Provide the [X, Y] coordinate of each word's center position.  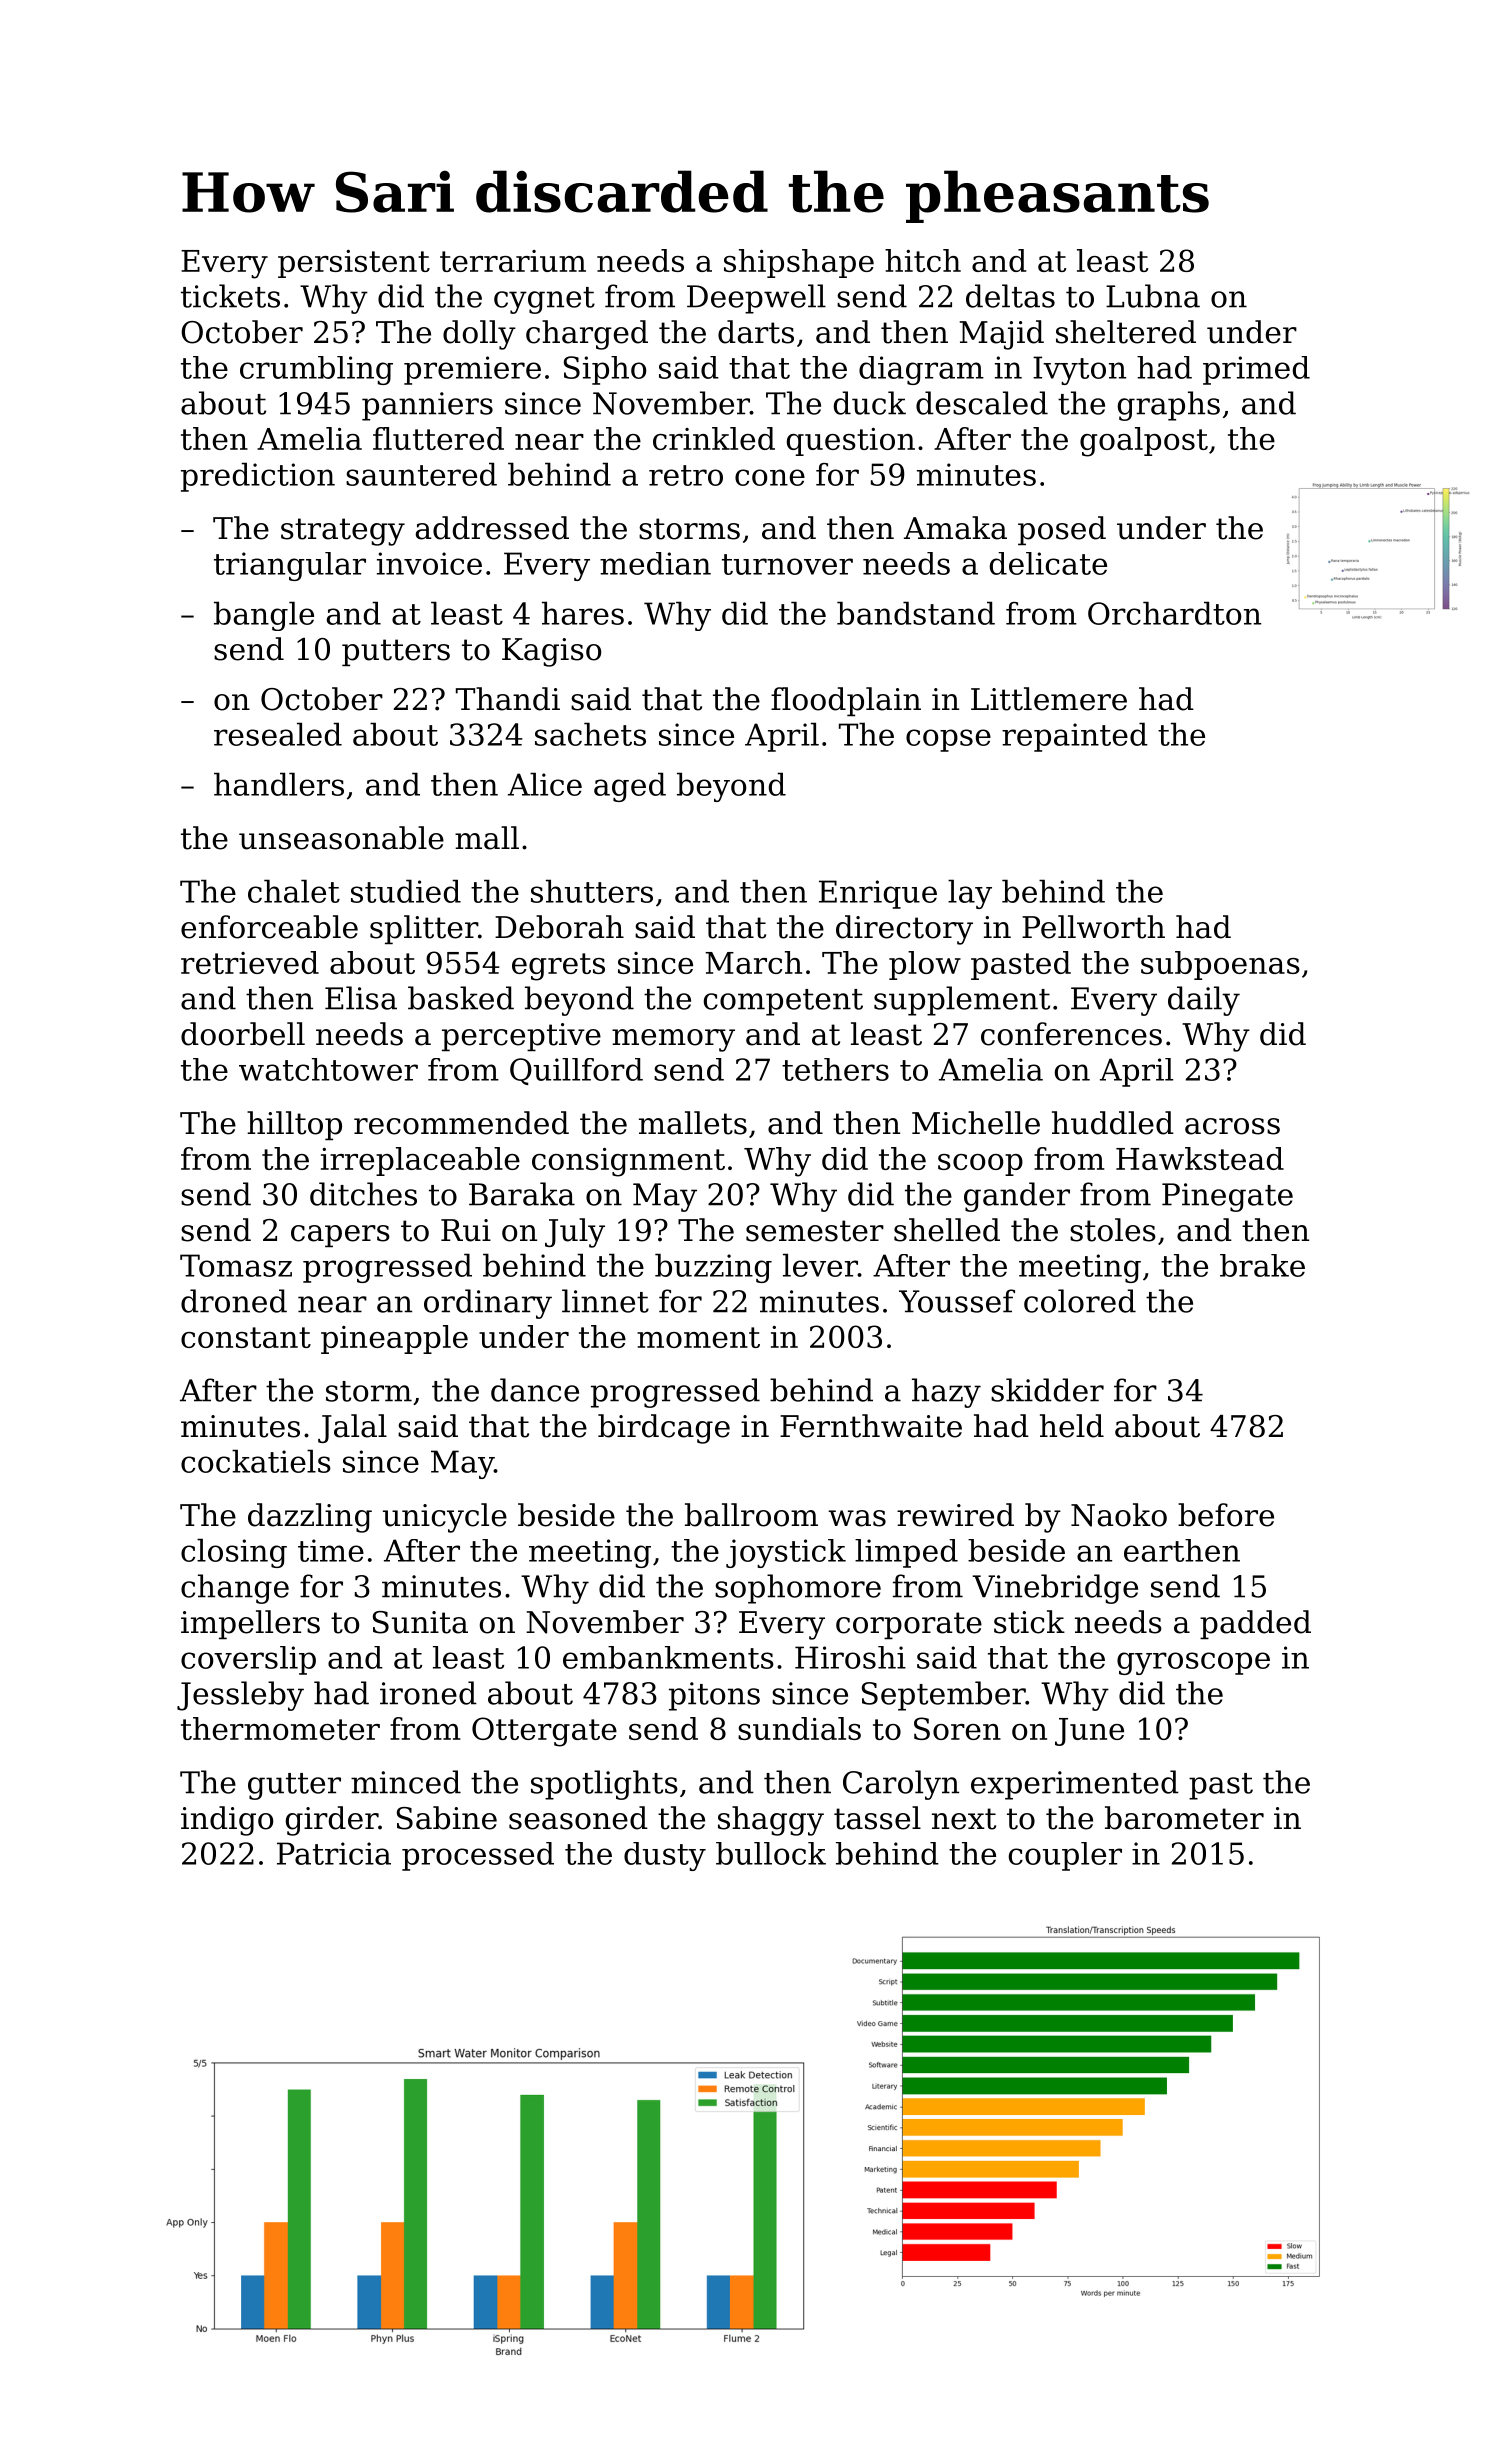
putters [396, 652]
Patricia [334, 1853]
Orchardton [1174, 613]
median [655, 563]
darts [756, 332]
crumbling [316, 370]
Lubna [1153, 296]
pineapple [394, 1339]
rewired [955, 1515]
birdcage [664, 1429]
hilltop [294, 1125]
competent [783, 1002]
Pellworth [1093, 927]
